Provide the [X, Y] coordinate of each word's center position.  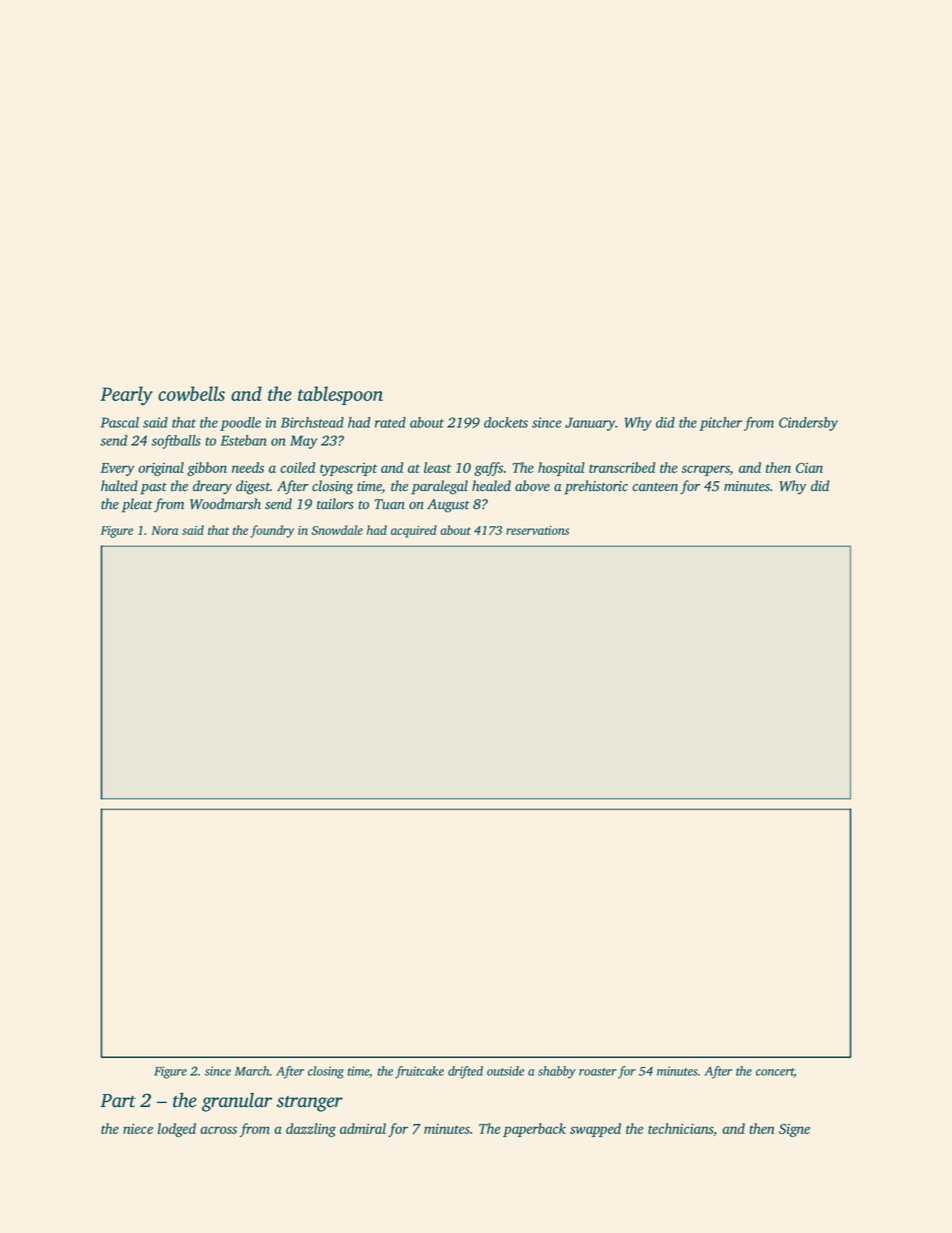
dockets [506, 422]
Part [118, 1101]
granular [237, 1102]
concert [775, 1073]
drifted [465, 1072]
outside [505, 1071]
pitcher [720, 424]
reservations [537, 530]
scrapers [705, 470]
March [252, 1071]
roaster [598, 1072]
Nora [164, 530]
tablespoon [340, 395]
